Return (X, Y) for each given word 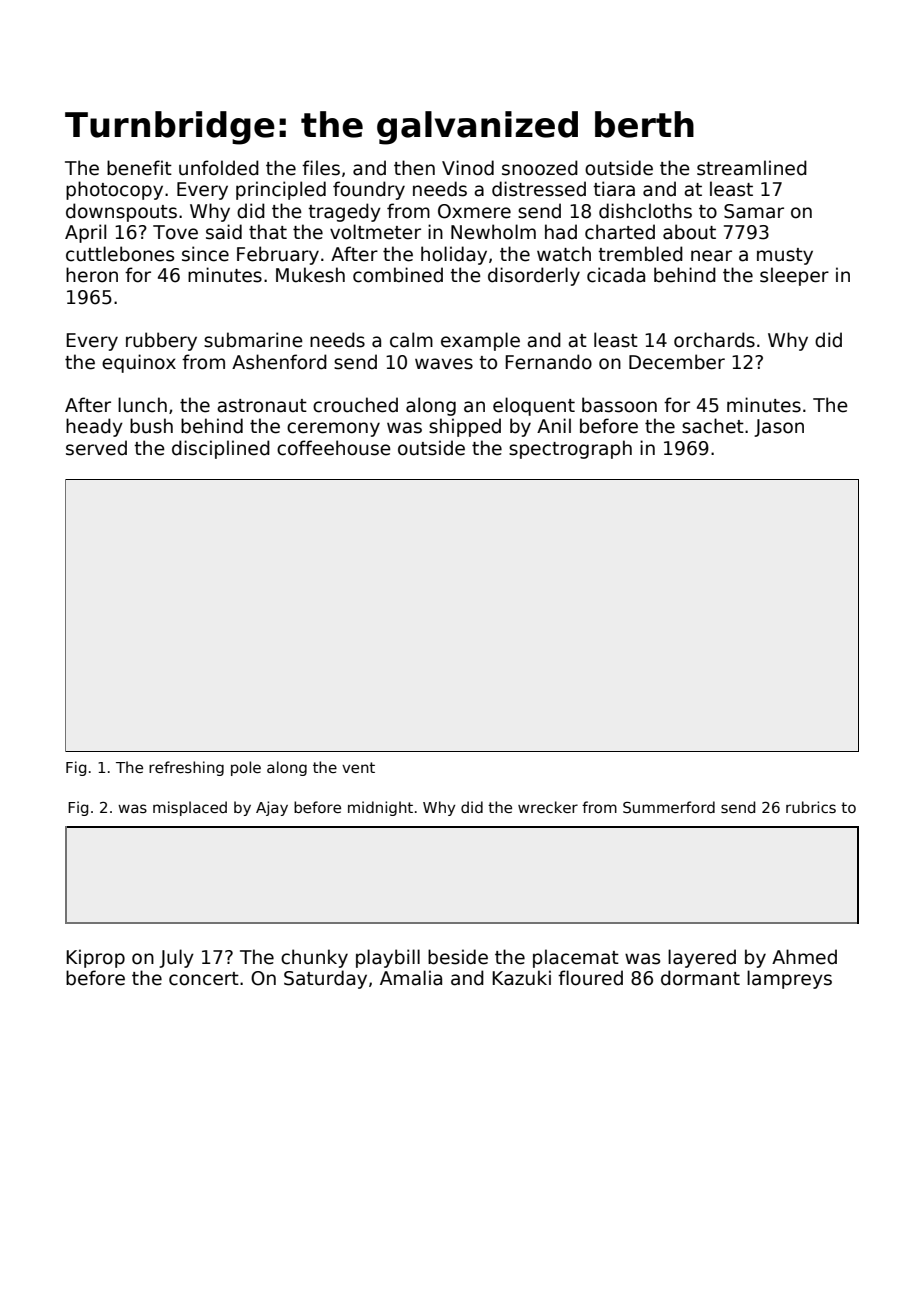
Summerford (669, 807)
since (205, 254)
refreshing (186, 768)
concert (204, 979)
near (711, 256)
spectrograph (570, 449)
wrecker (548, 807)
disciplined (221, 449)
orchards (714, 340)
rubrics (811, 807)
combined (398, 275)
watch (564, 254)
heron (92, 275)
